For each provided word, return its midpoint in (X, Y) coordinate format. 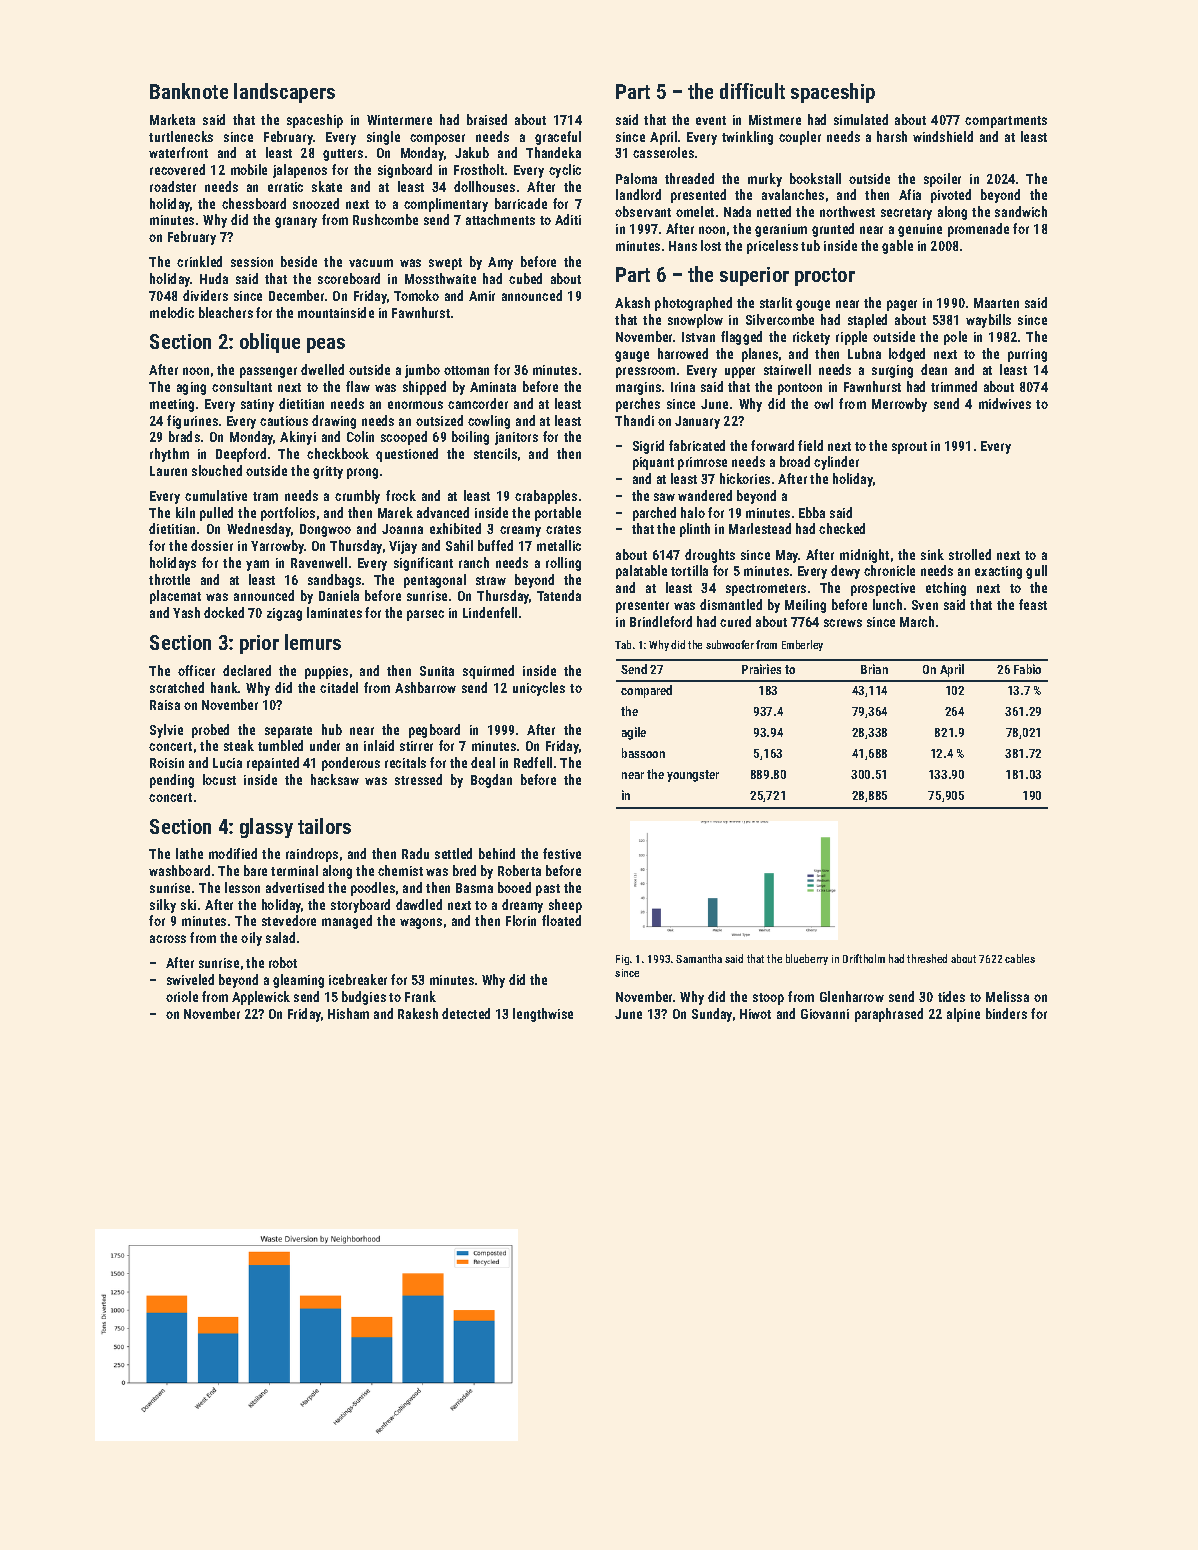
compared (646, 691)
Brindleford (661, 621)
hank (224, 687)
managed (347, 922)
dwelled (322, 369)
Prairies (761, 669)
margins (638, 388)
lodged (907, 355)
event (711, 120)
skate (327, 186)
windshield (943, 136)
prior (259, 644)
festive (562, 853)
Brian (874, 669)
